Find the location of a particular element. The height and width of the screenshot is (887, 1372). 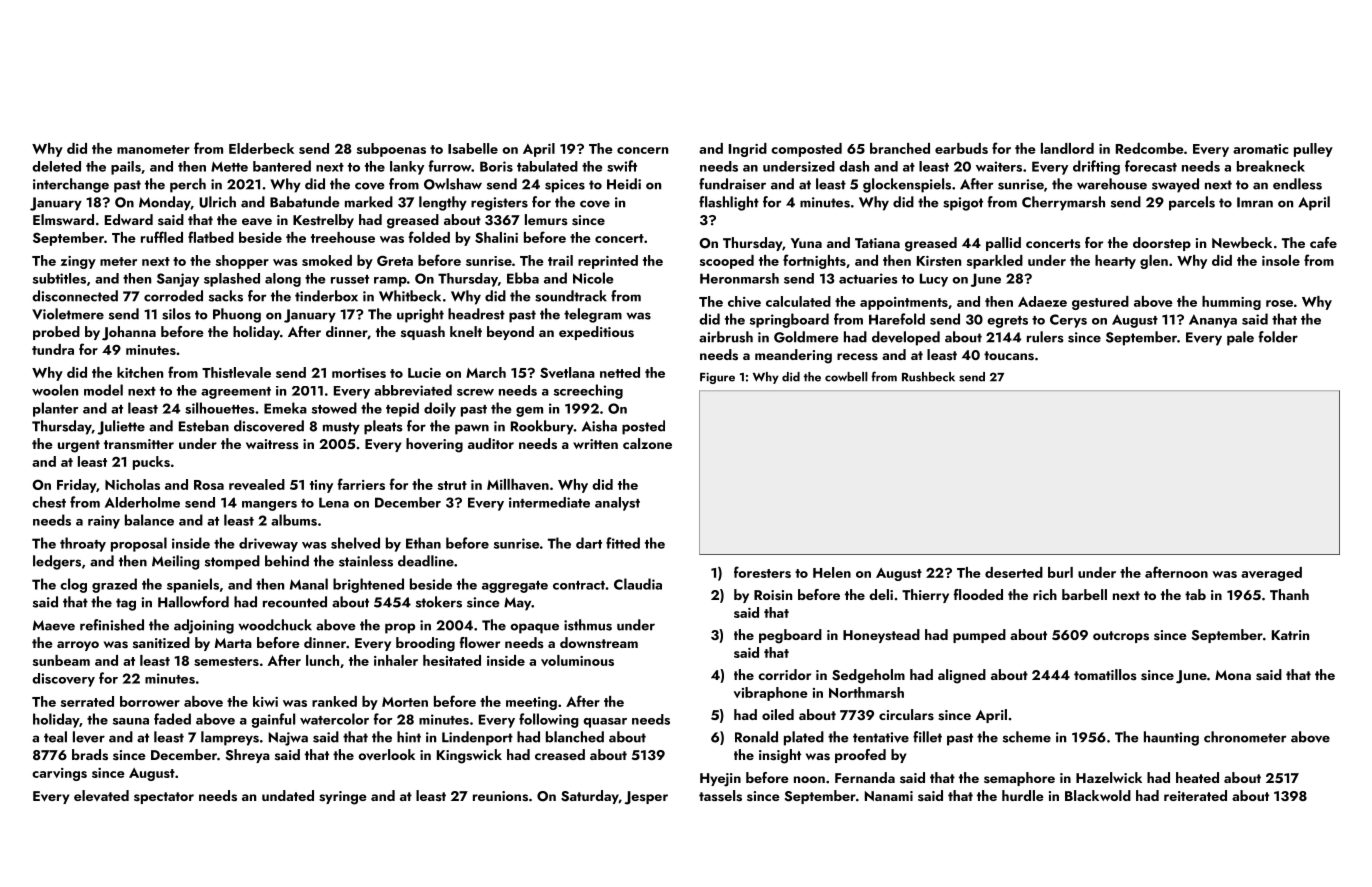

farriers is located at coordinates (361, 484).
